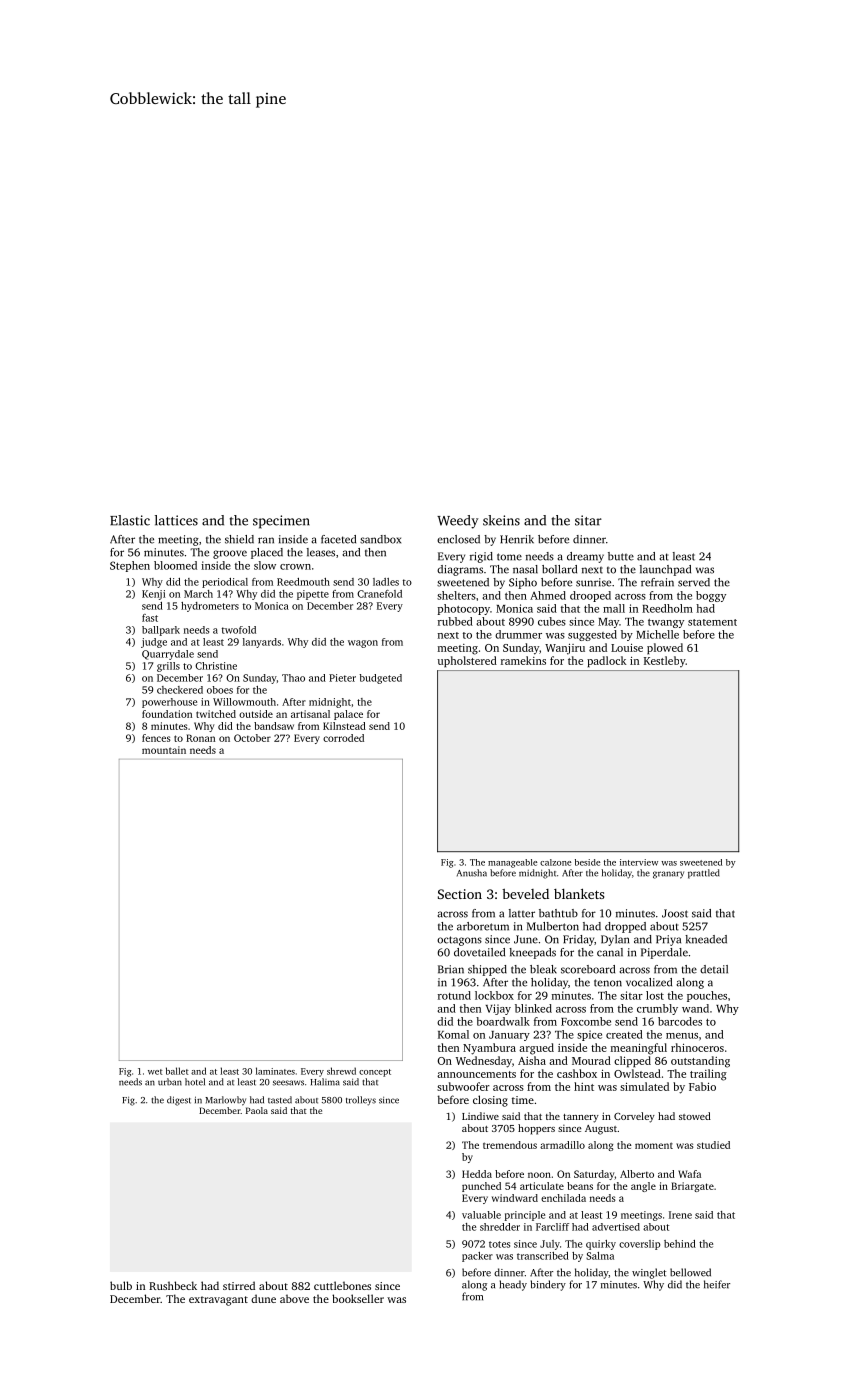  I want to click on rubbed, so click(455, 621).
